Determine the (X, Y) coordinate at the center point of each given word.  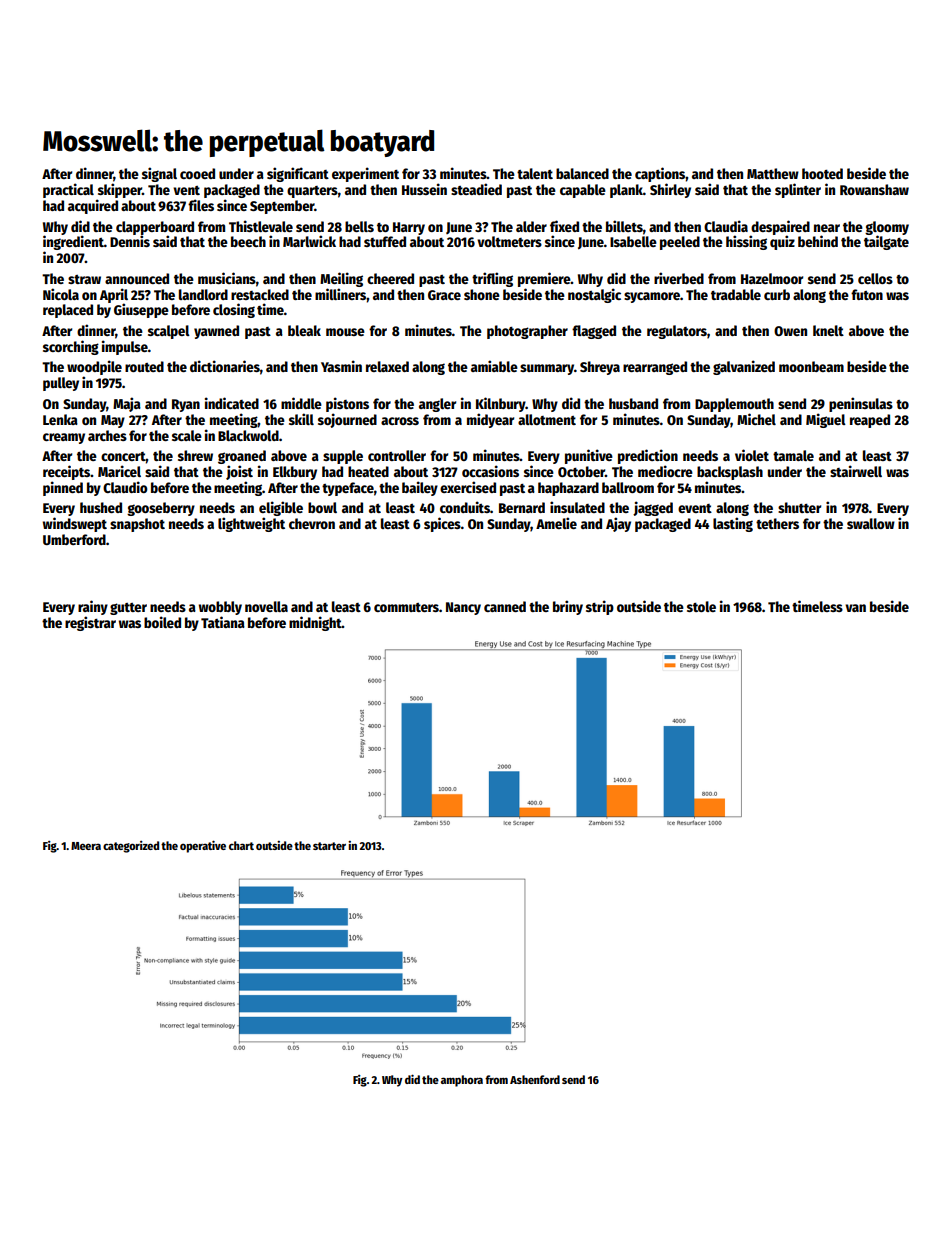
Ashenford (535, 1079)
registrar (90, 623)
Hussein (424, 189)
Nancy (463, 608)
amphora (462, 1081)
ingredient (73, 242)
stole (701, 606)
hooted (822, 173)
